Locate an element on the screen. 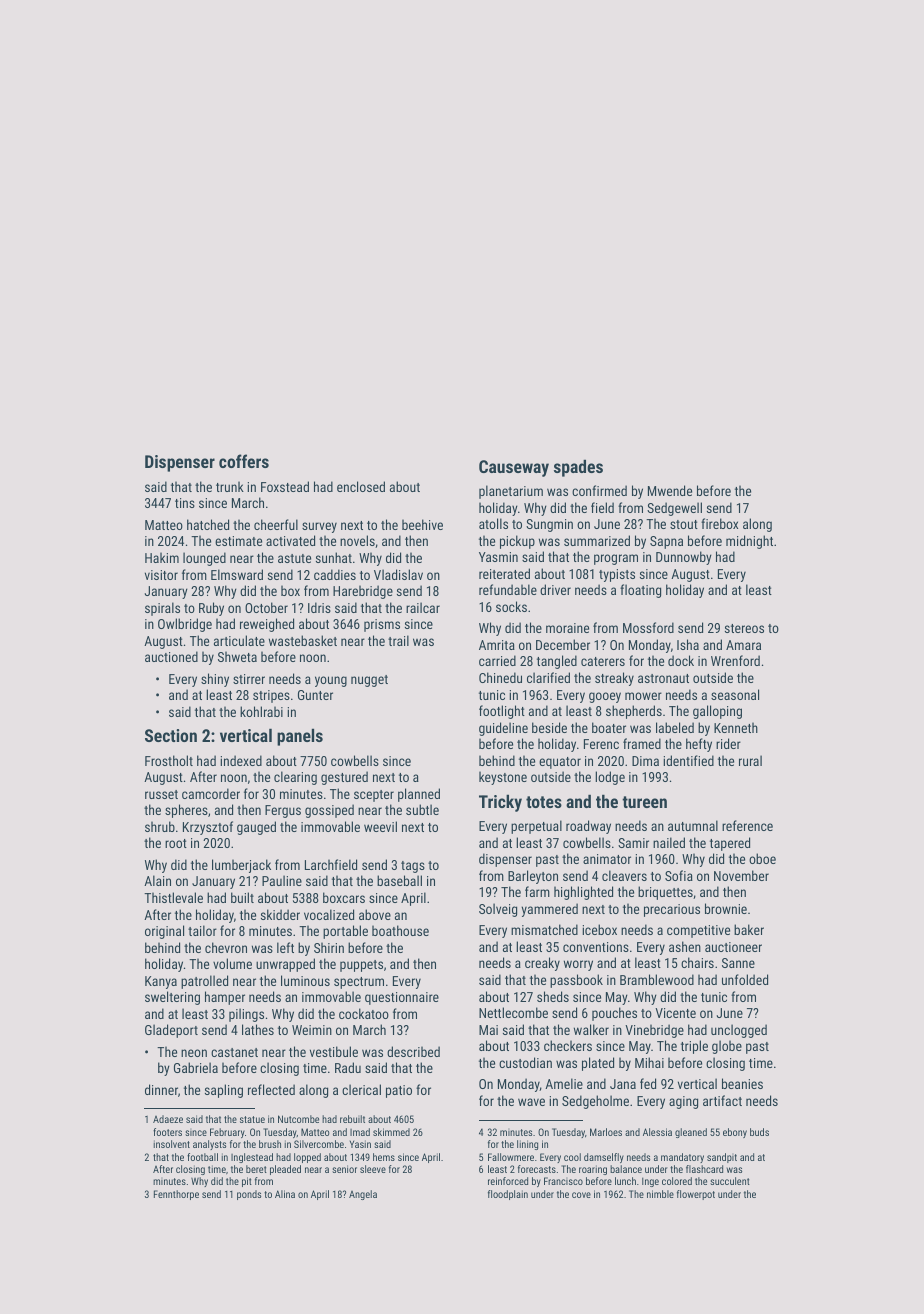 This screenshot has width=924, height=1314. baseball is located at coordinates (399, 880).
